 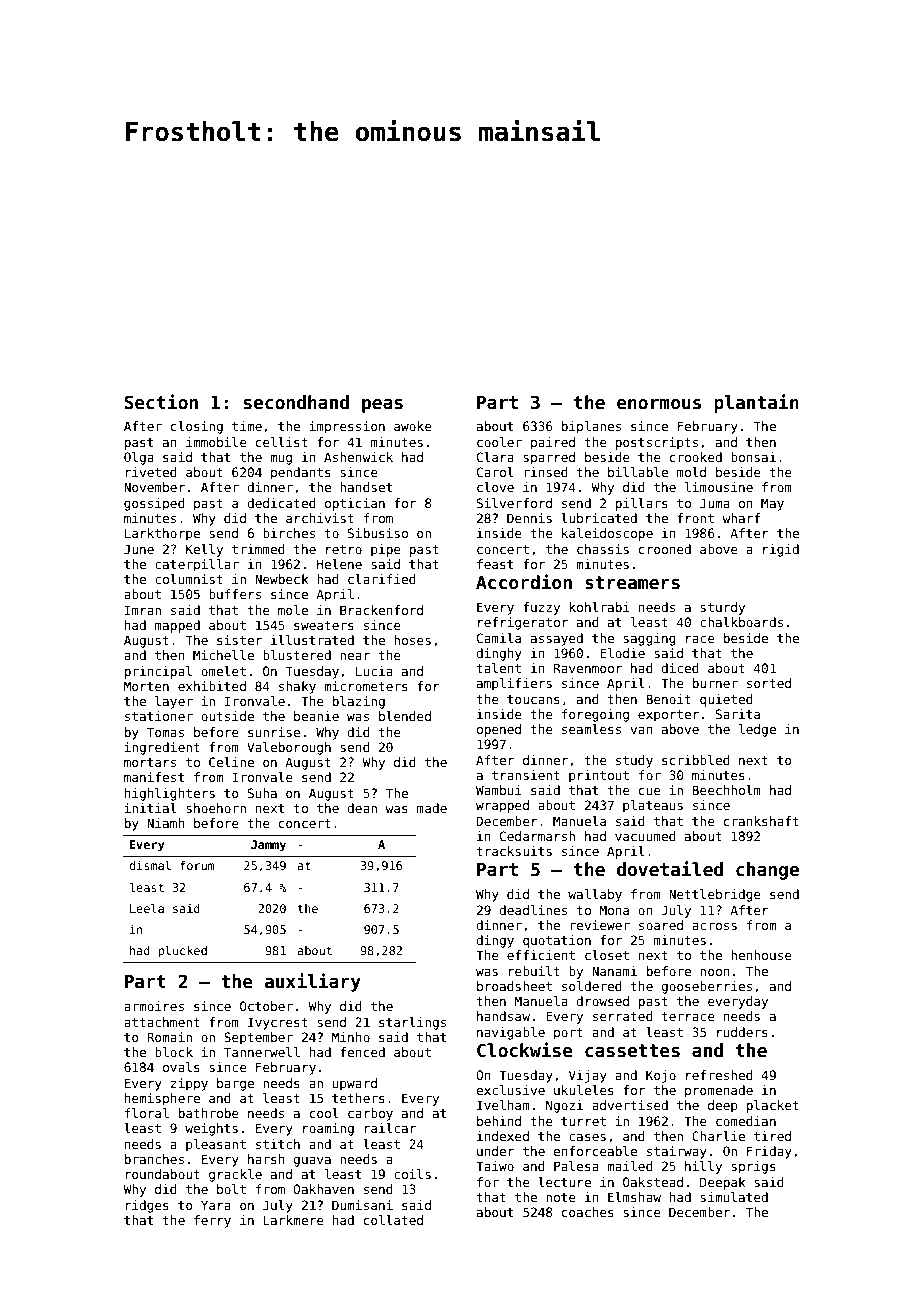 What do you see at coordinates (212, 1221) in the screenshot?
I see `ferry` at bounding box center [212, 1221].
